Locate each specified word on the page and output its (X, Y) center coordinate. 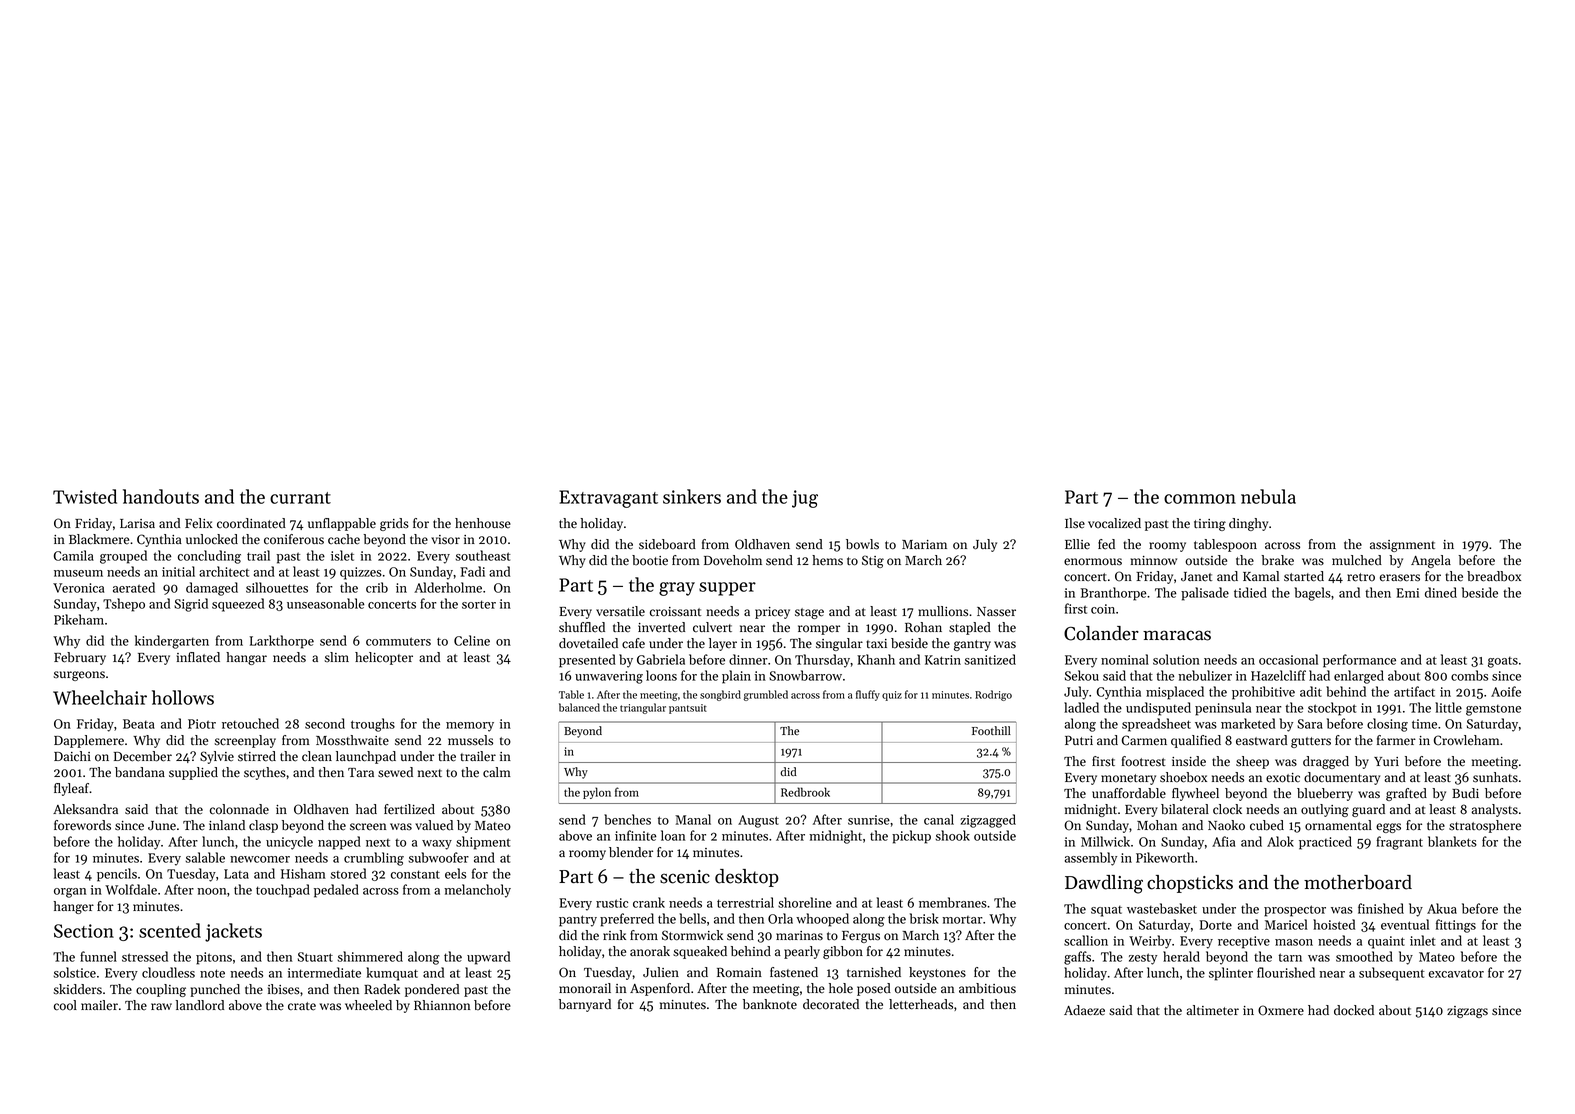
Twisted (85, 496)
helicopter (384, 658)
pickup (911, 837)
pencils (117, 875)
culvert (712, 627)
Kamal (1261, 576)
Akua (1442, 908)
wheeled (368, 1005)
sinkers (692, 496)
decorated (831, 1004)
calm (497, 772)
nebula (1268, 496)
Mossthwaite (352, 740)
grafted (1406, 794)
